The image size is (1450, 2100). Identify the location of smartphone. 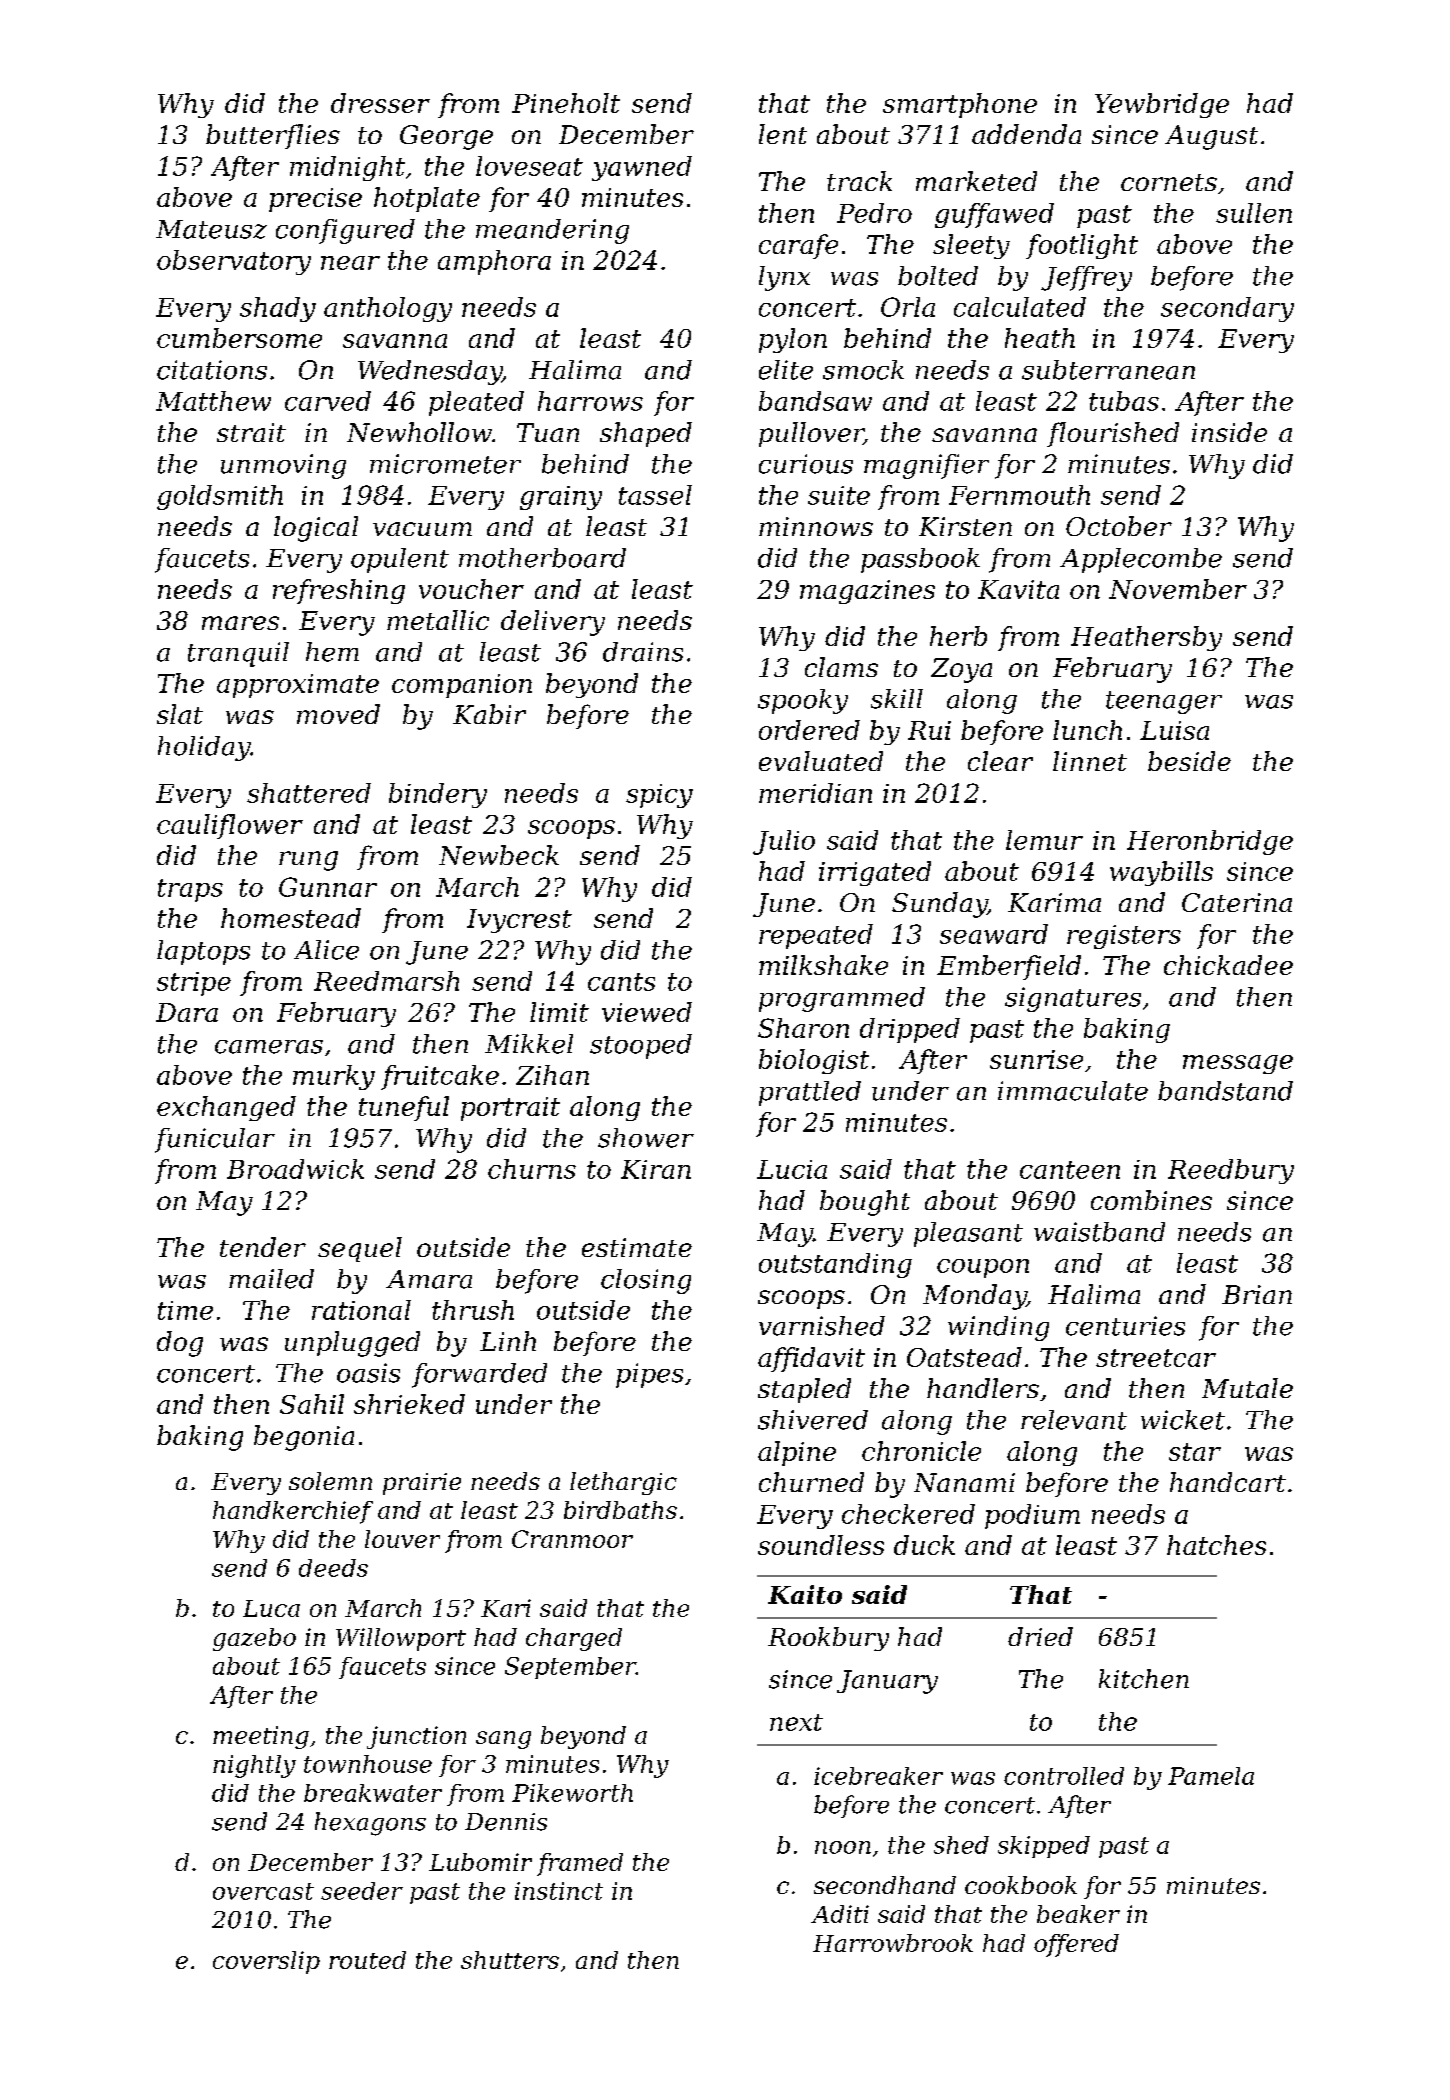
(960, 105).
